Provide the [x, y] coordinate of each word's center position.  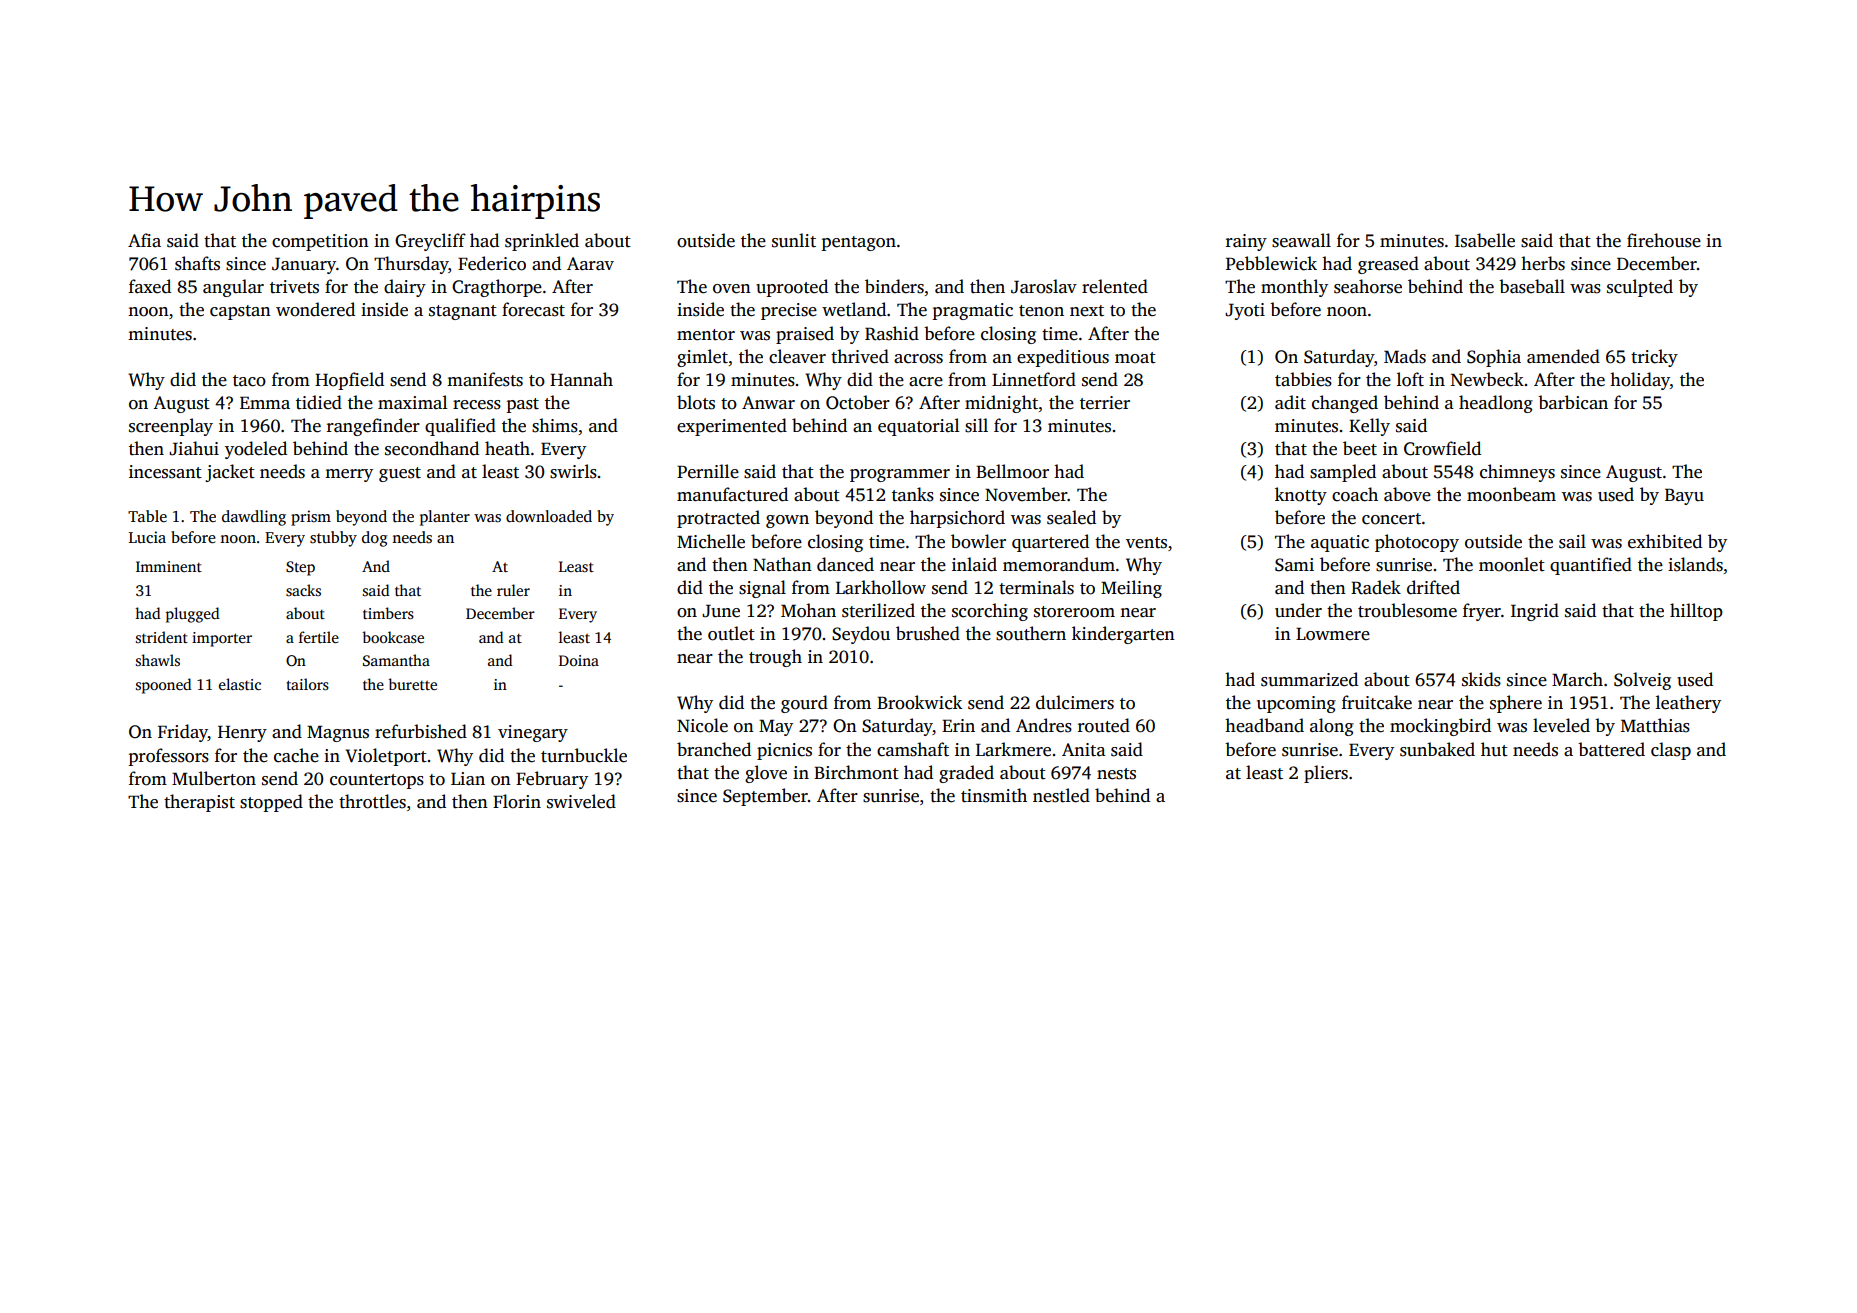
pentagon [858, 243]
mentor [706, 335]
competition [320, 242]
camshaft [913, 749]
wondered [315, 309]
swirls [573, 471]
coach [1355, 494]
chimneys [1517, 473]
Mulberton [214, 778]
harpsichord [957, 519]
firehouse [1664, 240]
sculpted [1640, 288]
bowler [978, 541]
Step [300, 568]
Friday [183, 733]
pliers [1326, 774]
